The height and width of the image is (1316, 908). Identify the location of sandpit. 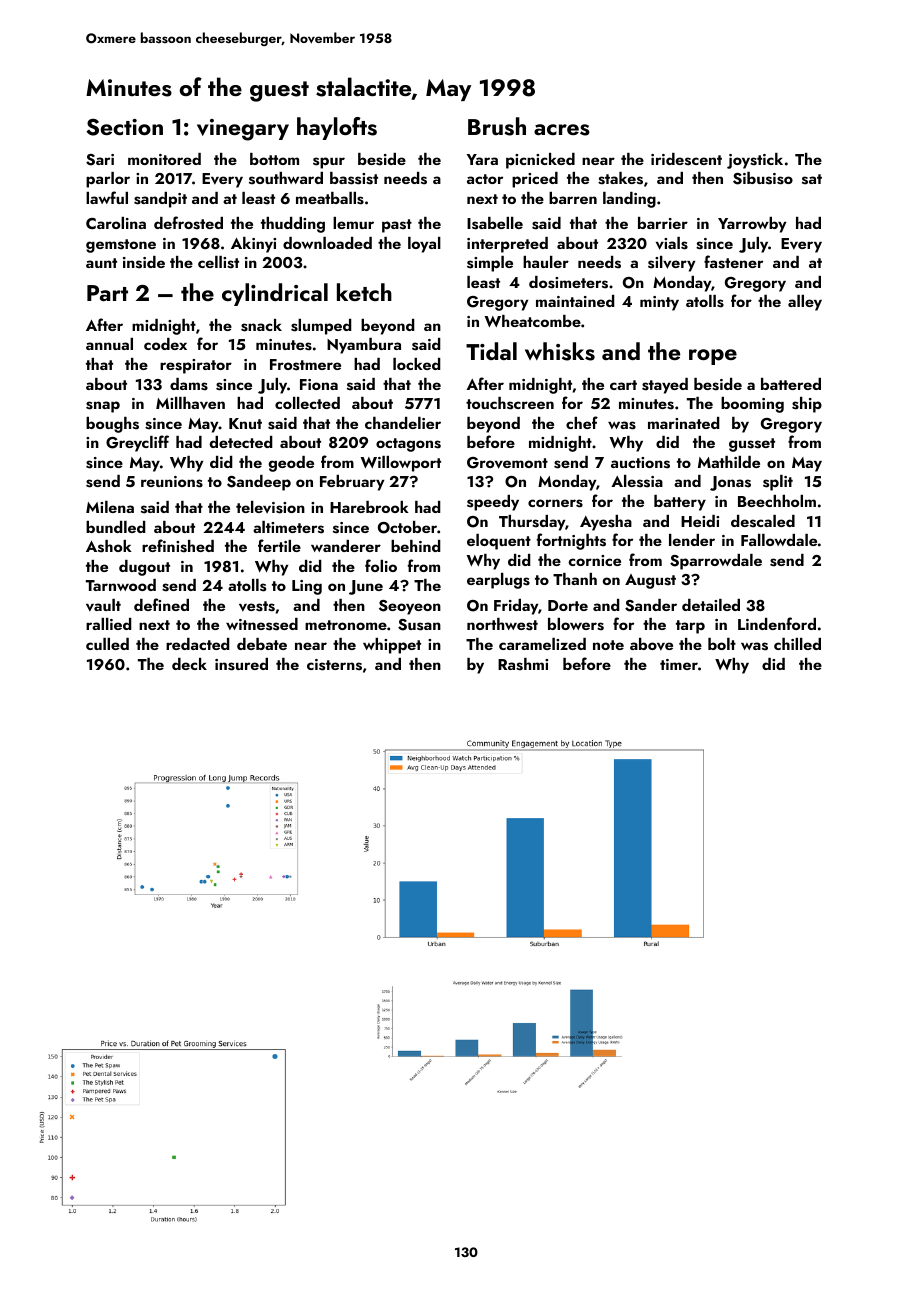
(160, 200).
